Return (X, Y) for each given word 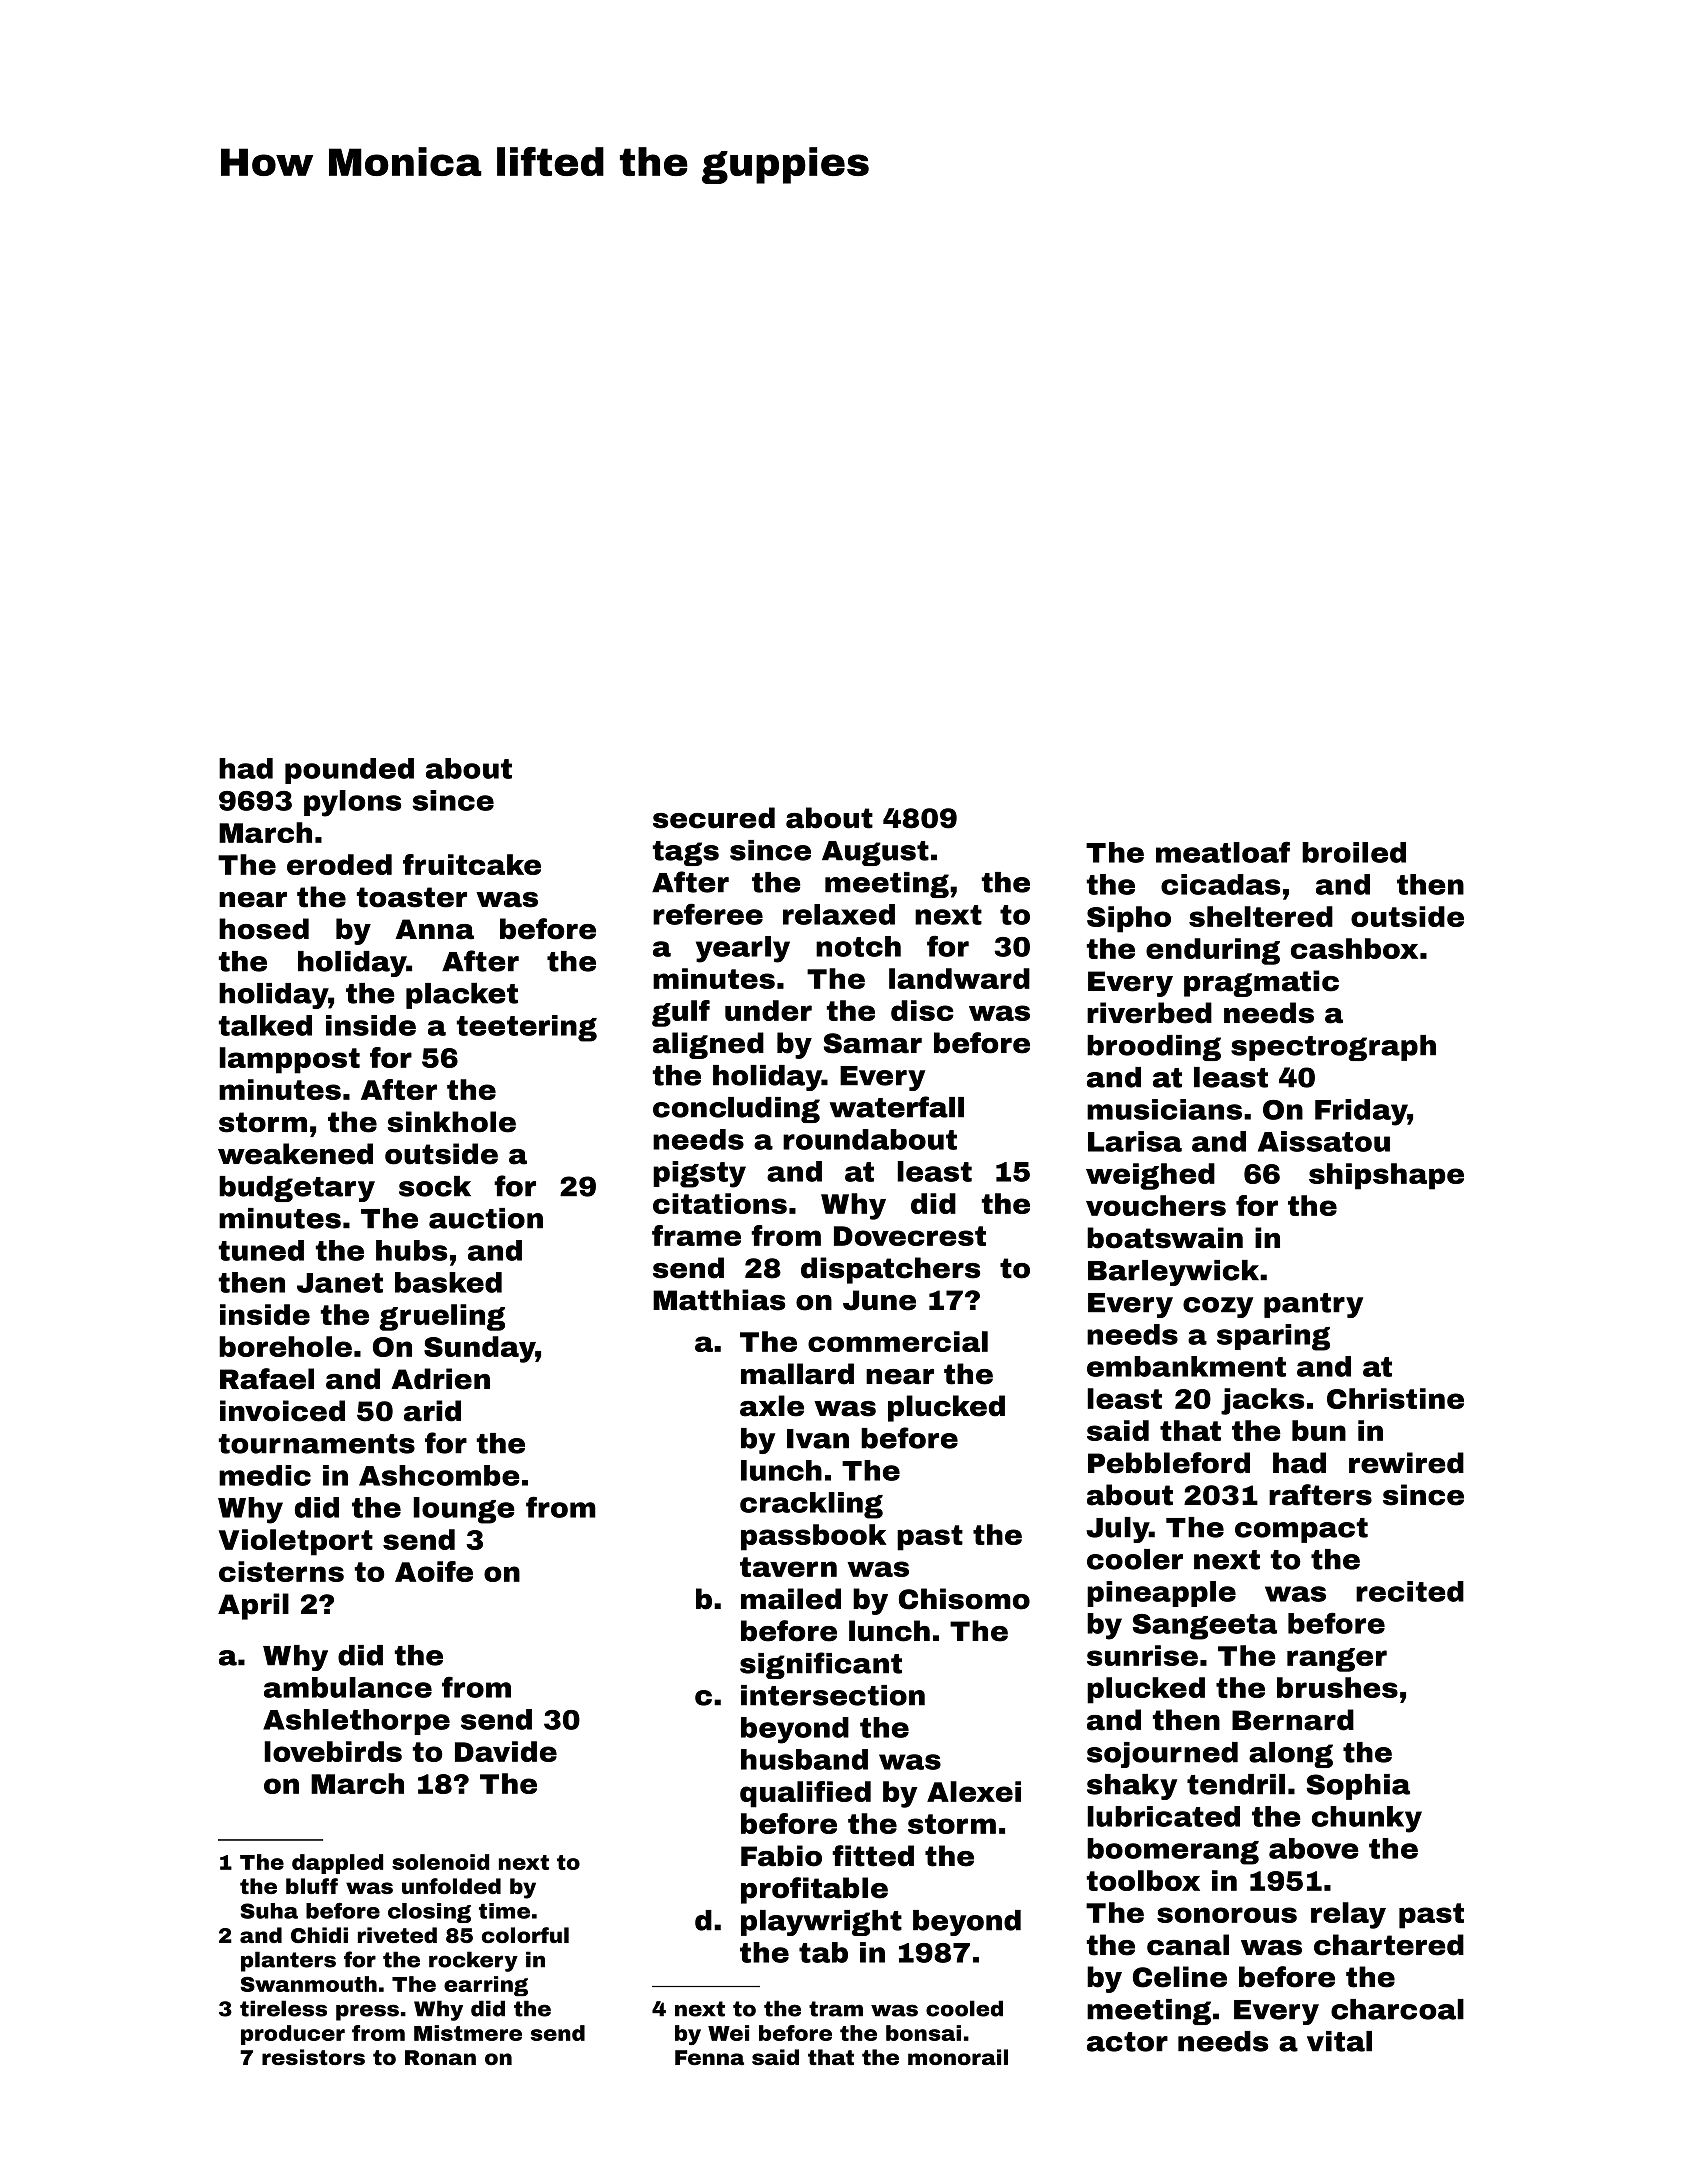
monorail (958, 2057)
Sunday (480, 1349)
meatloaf (1223, 852)
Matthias (719, 1300)
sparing (1273, 1337)
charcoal (1397, 2009)
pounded (349, 771)
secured (714, 818)
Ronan (440, 2057)
